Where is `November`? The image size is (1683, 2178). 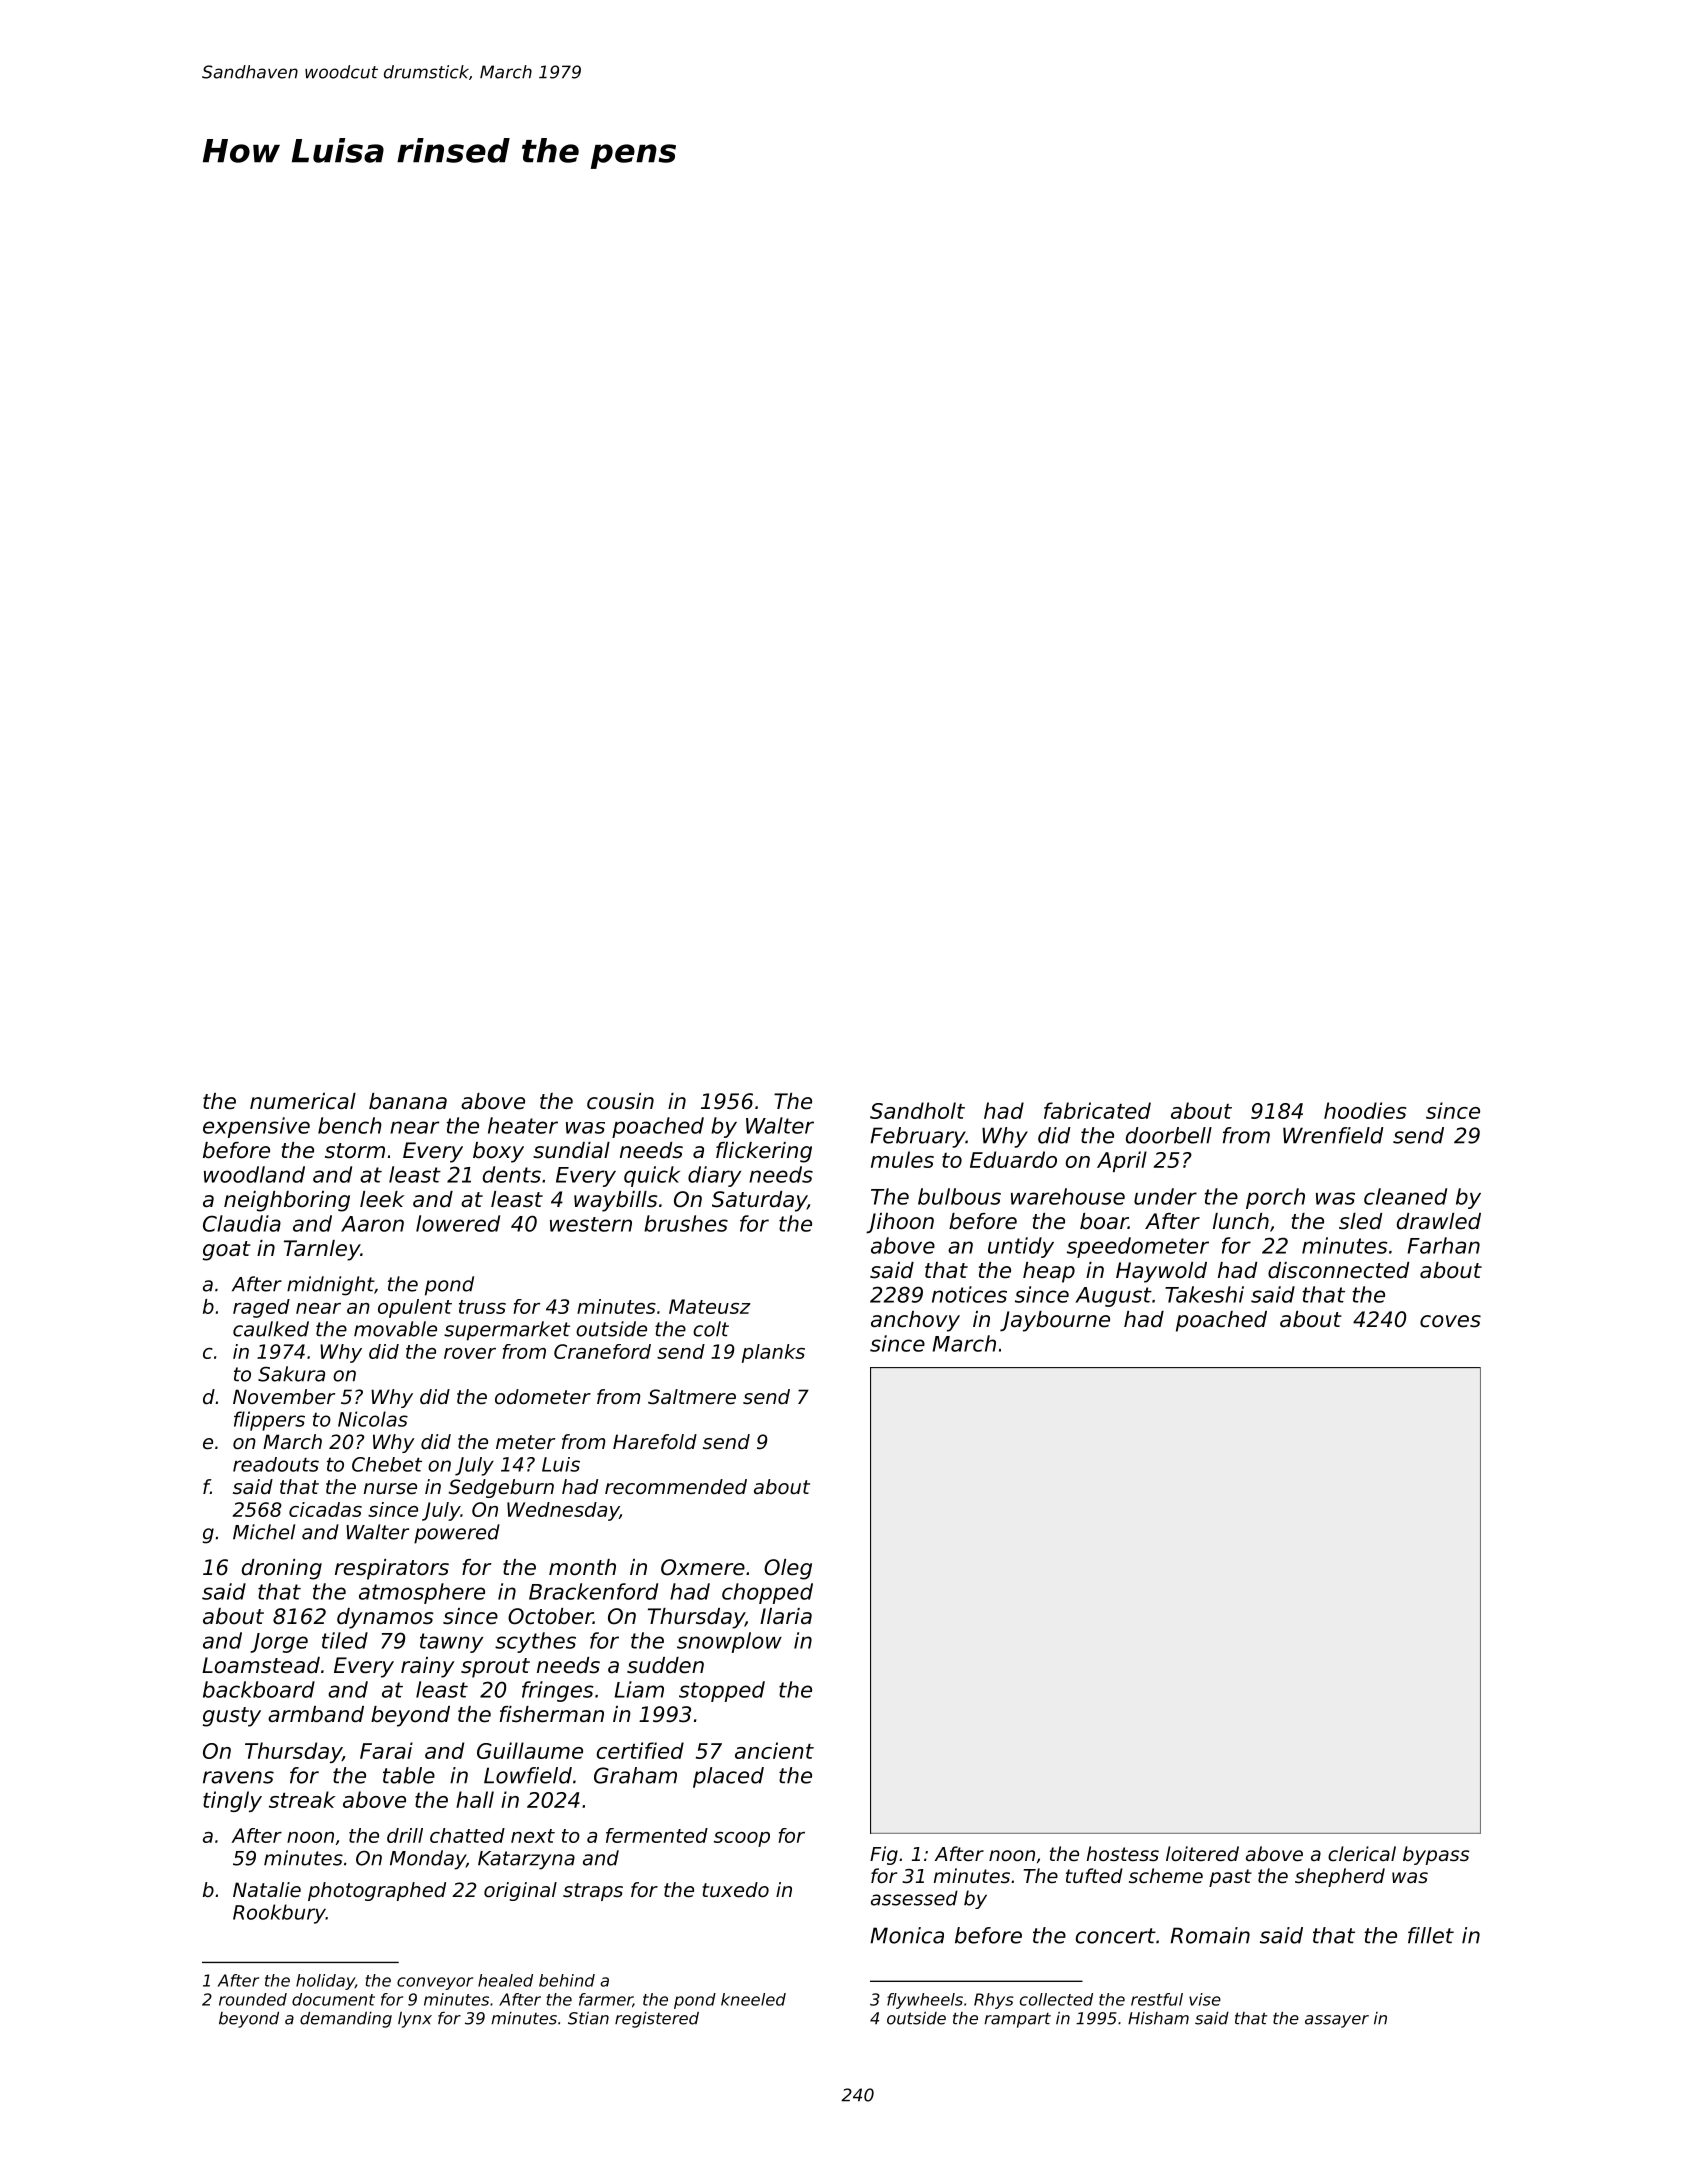
November is located at coordinates (284, 1397).
